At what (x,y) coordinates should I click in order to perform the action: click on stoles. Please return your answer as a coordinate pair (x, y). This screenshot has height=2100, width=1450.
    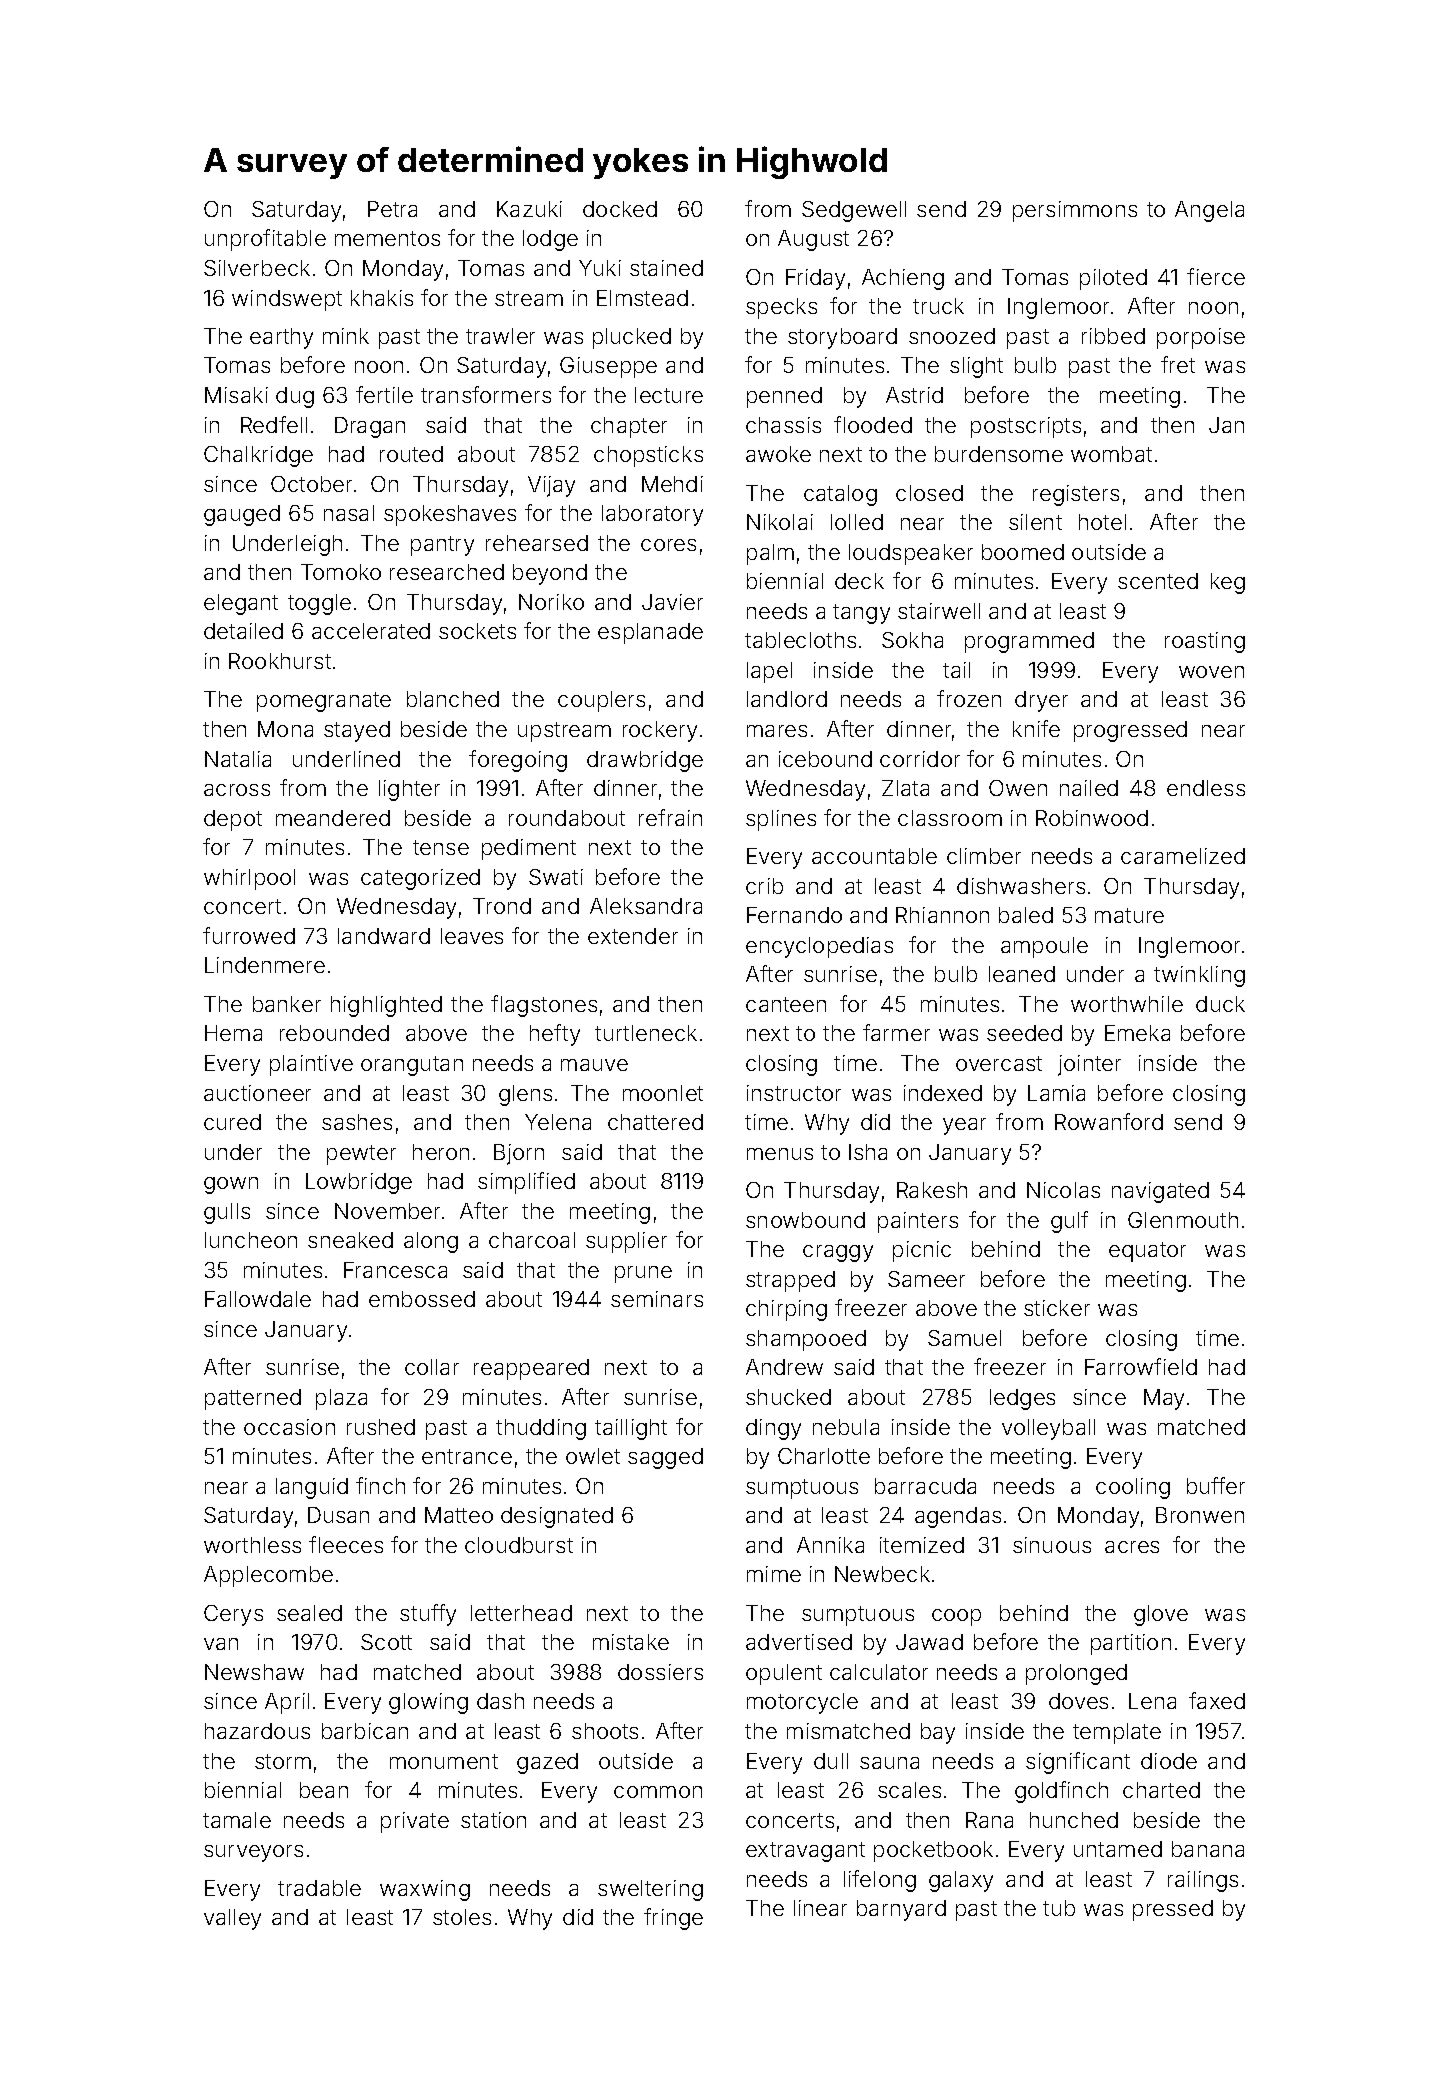
    Looking at the image, I should click on (462, 1917).
